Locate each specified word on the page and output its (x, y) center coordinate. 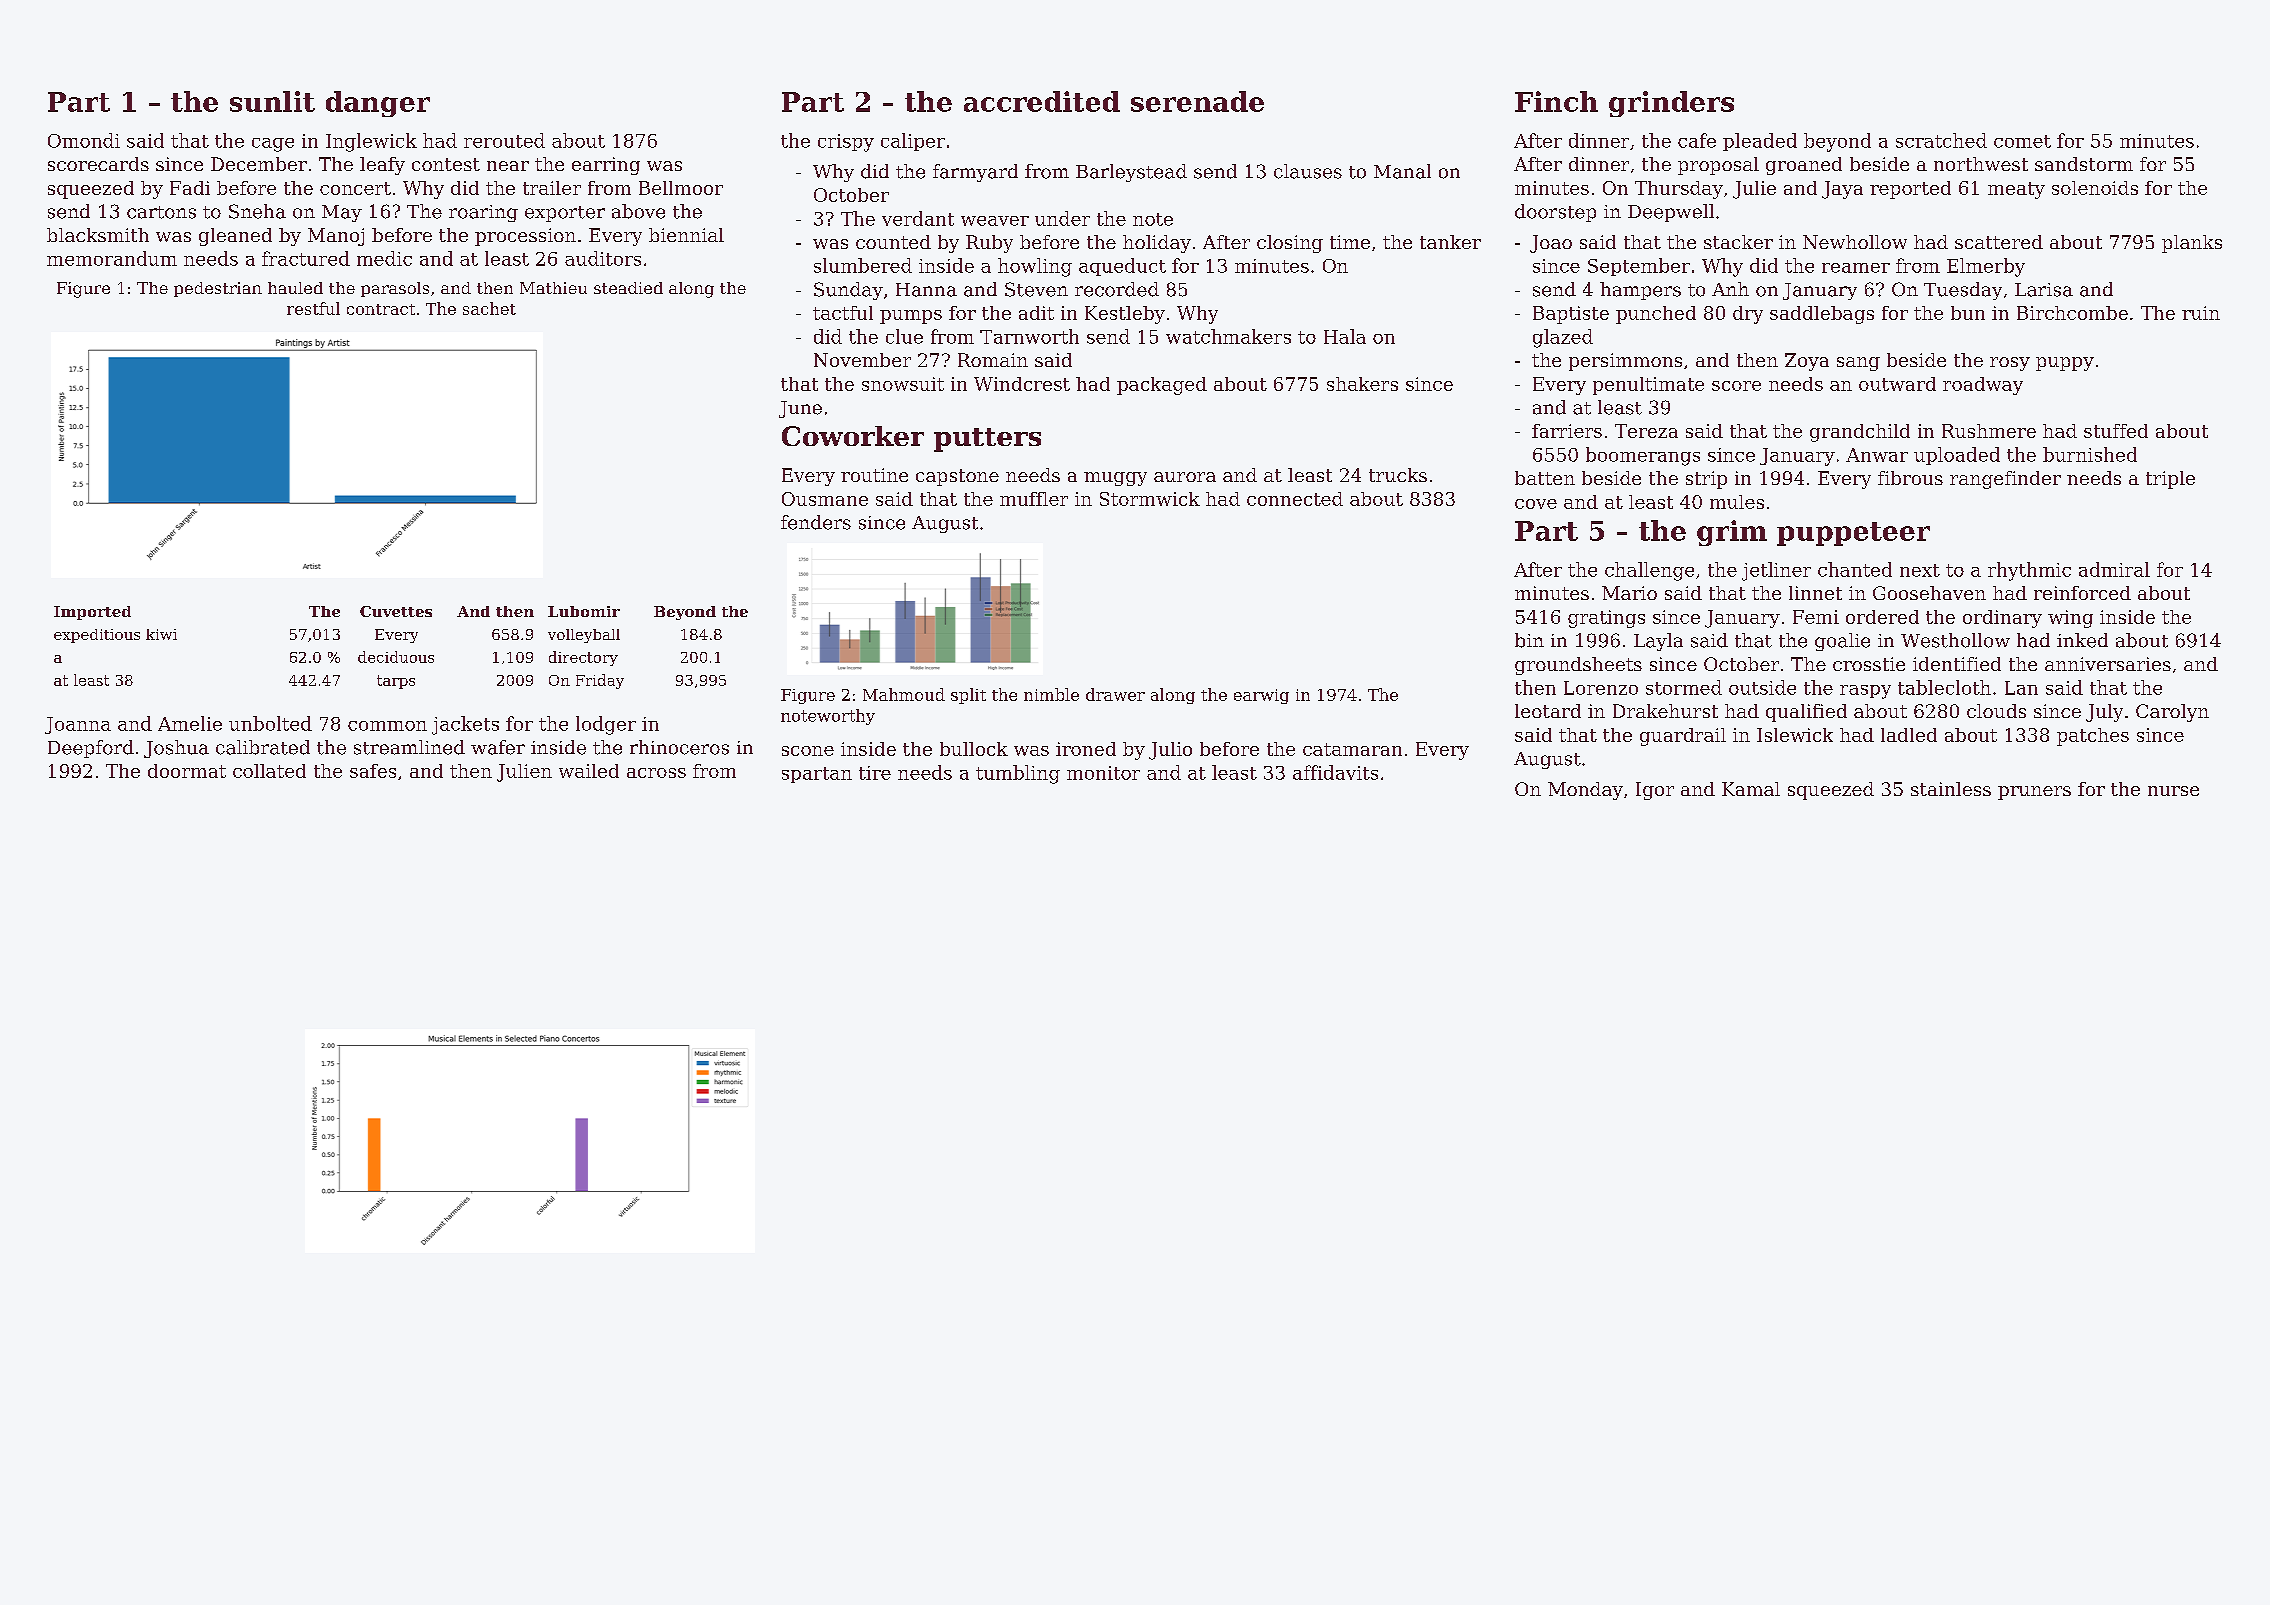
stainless (1951, 789)
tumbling (1018, 774)
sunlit (272, 101)
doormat (187, 771)
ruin (2201, 313)
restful (313, 308)
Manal (1402, 171)
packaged (1162, 386)
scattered (1999, 242)
